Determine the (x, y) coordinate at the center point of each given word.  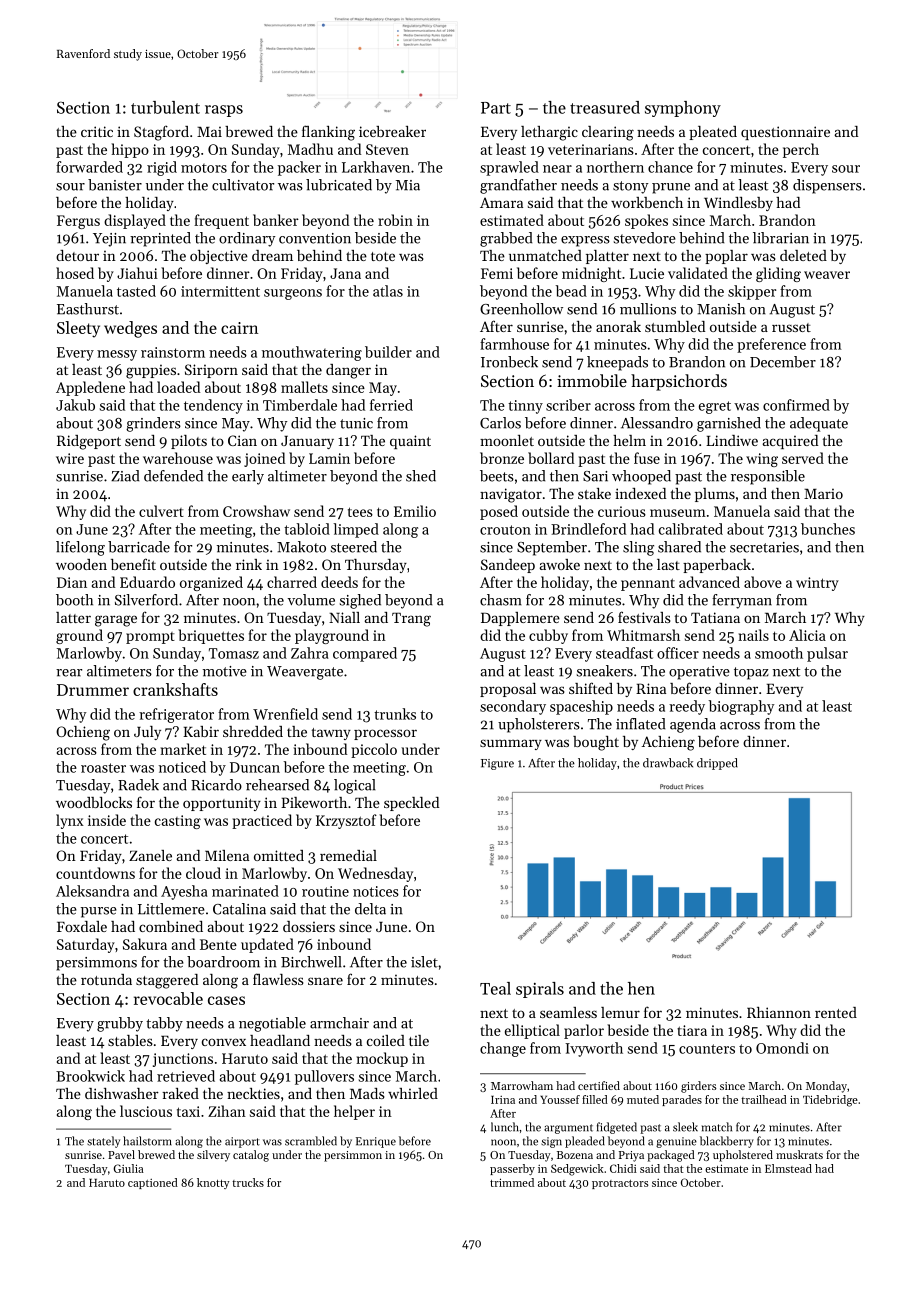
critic (97, 131)
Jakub (75, 405)
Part (496, 108)
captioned (153, 1183)
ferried (391, 405)
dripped (717, 764)
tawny (331, 734)
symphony (683, 109)
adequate (819, 424)
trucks (248, 1182)
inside (107, 820)
